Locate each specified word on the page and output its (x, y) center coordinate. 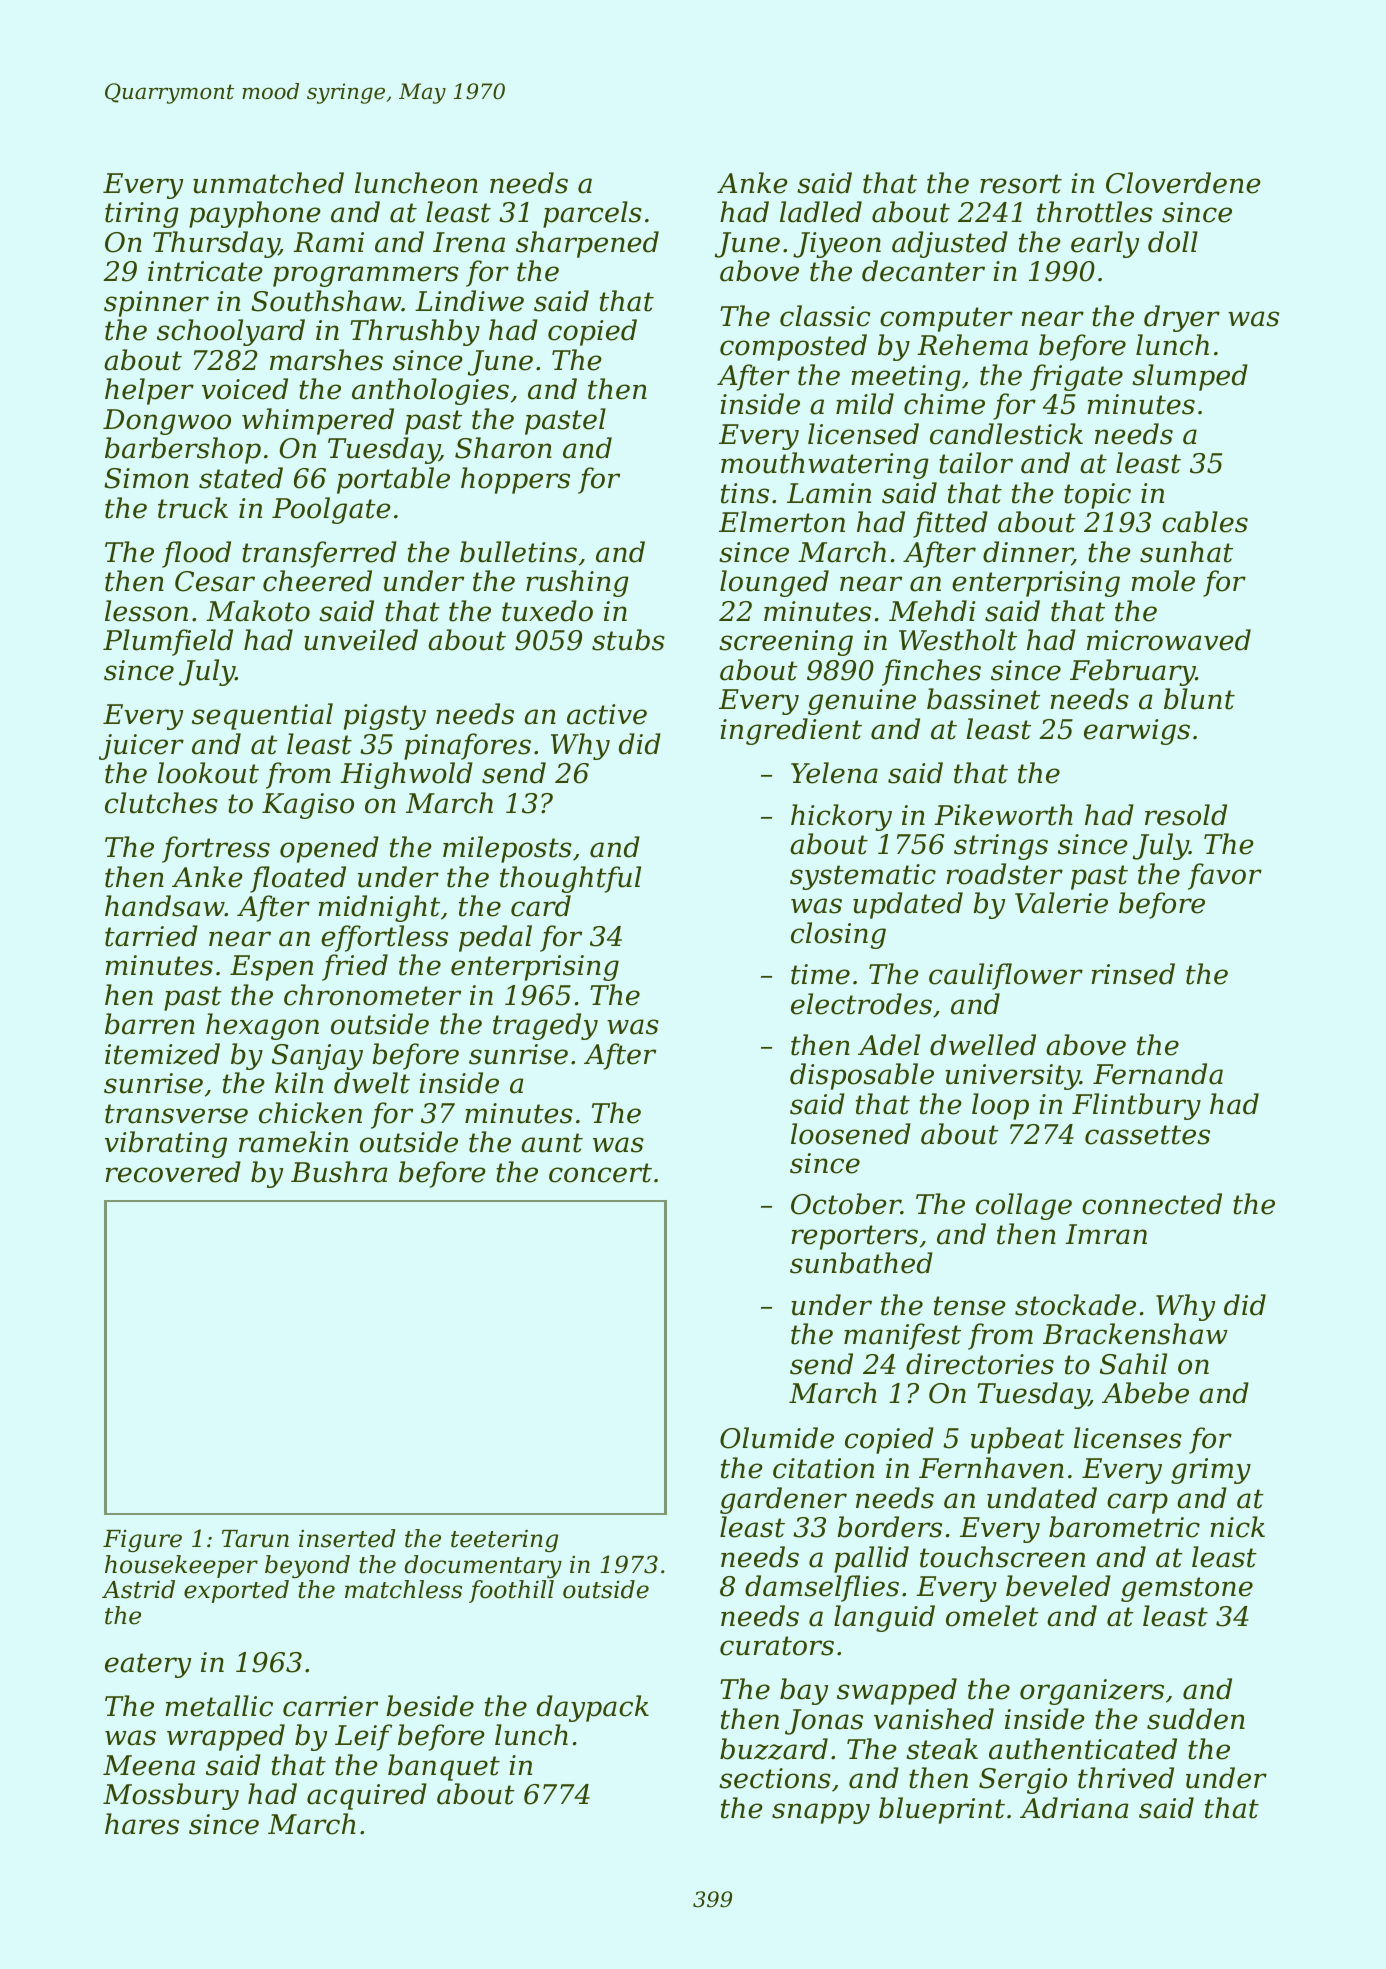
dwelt (372, 1083)
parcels (592, 214)
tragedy (545, 1026)
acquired (367, 1796)
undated (1042, 1498)
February (1132, 672)
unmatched (268, 183)
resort (1021, 184)
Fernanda (1158, 1074)
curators (777, 1646)
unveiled (361, 640)
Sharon (503, 448)
